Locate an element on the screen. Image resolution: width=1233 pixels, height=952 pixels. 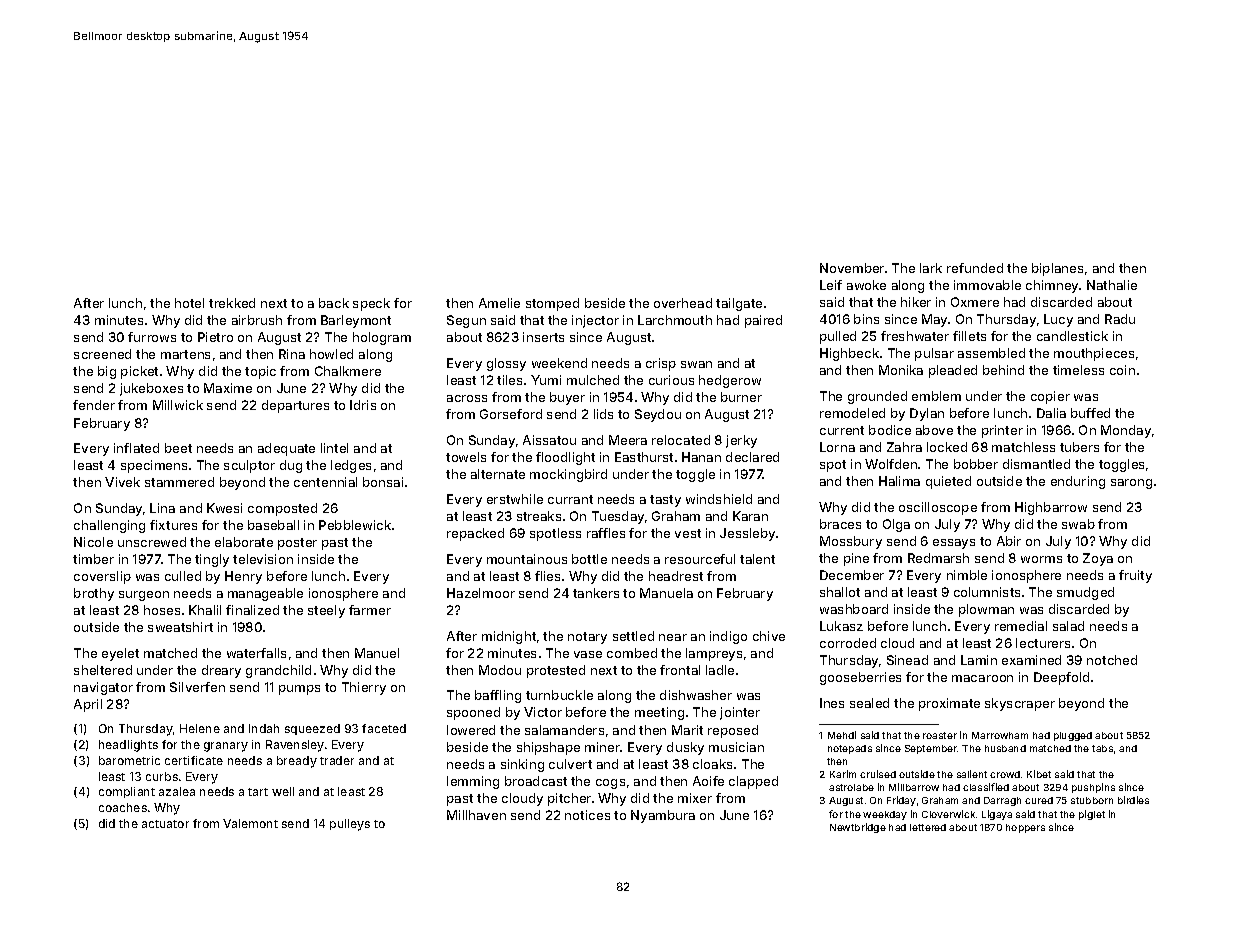
piglet is located at coordinates (1092, 815).
